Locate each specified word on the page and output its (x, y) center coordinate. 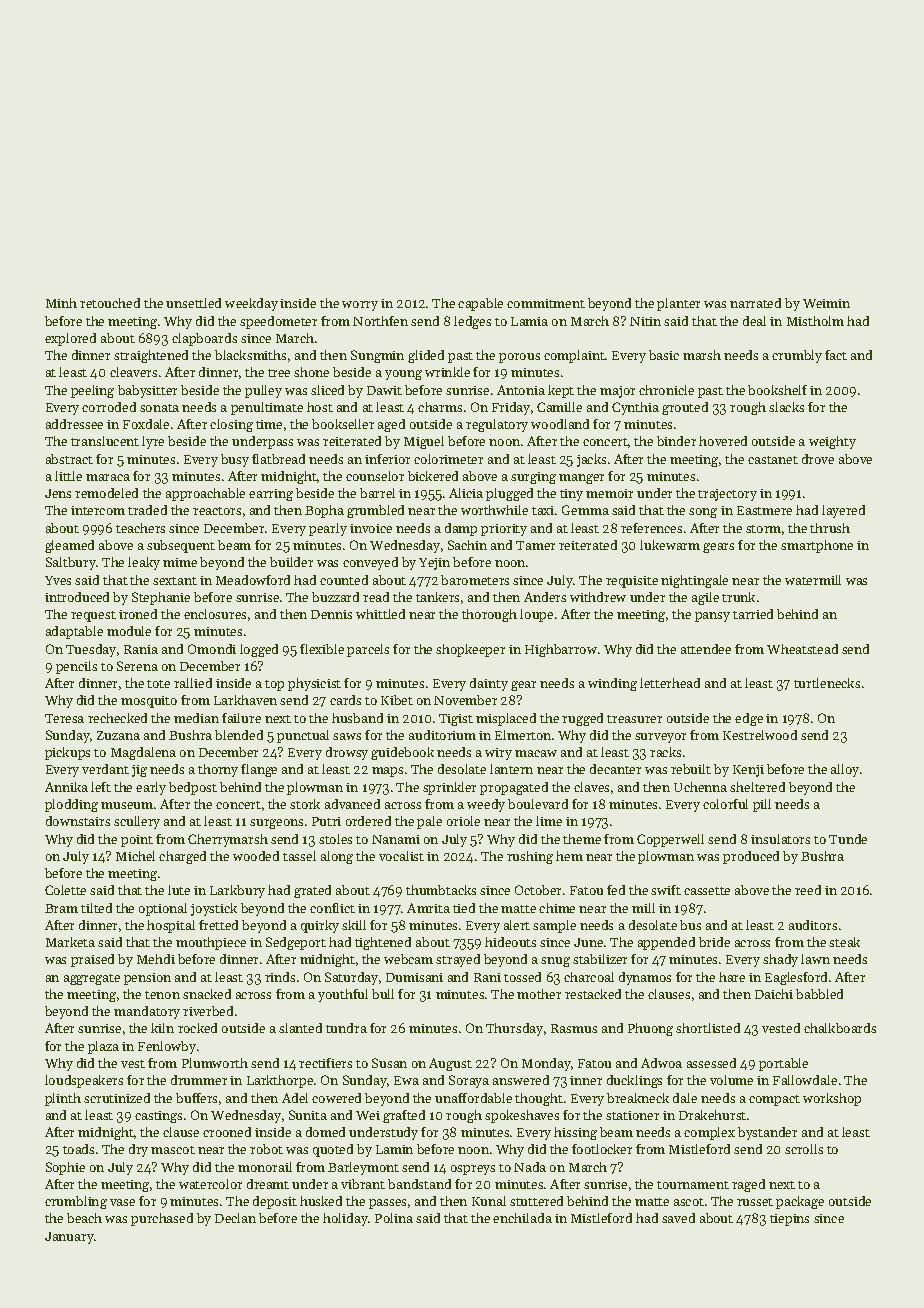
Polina (394, 1218)
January (69, 1238)
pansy (712, 617)
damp (461, 529)
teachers (140, 528)
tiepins (789, 1220)
